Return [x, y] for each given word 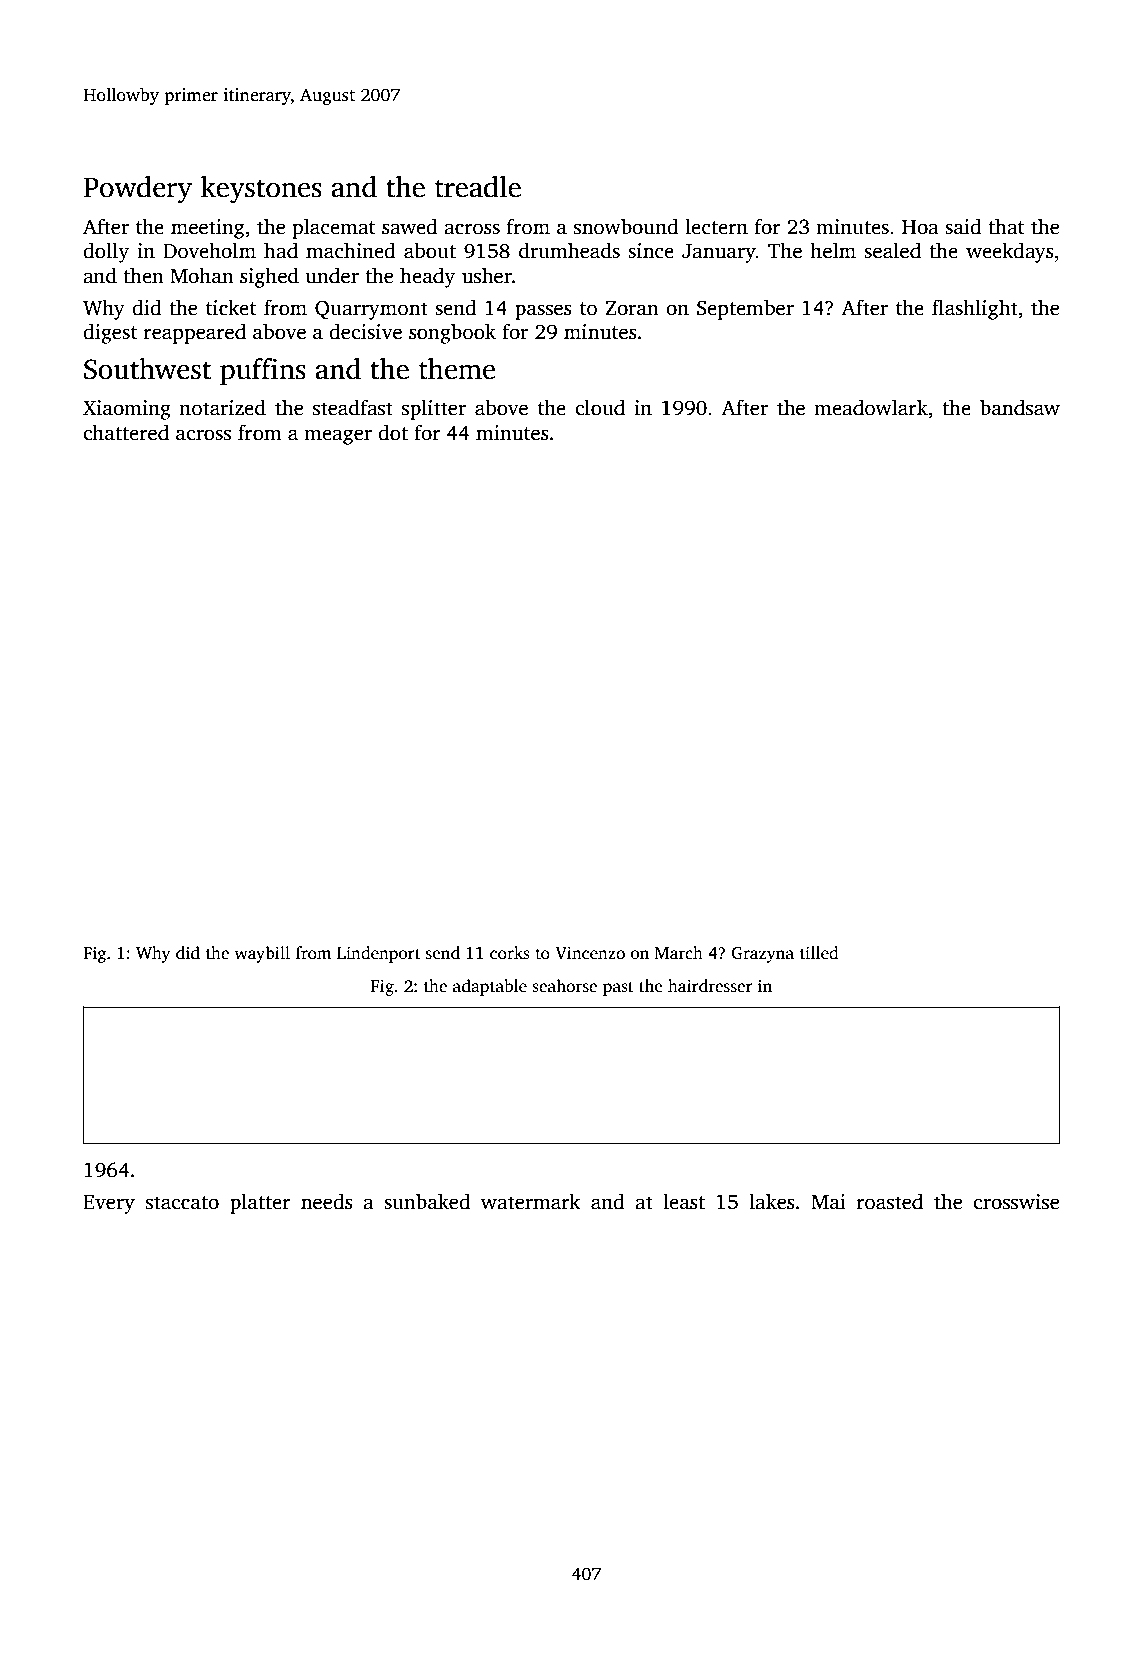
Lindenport [379, 954]
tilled [819, 953]
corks [510, 953]
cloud [600, 407]
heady [427, 277]
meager [338, 437]
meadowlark [871, 407]
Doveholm [209, 250]
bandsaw [1020, 407]
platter [260, 1203]
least [684, 1201]
